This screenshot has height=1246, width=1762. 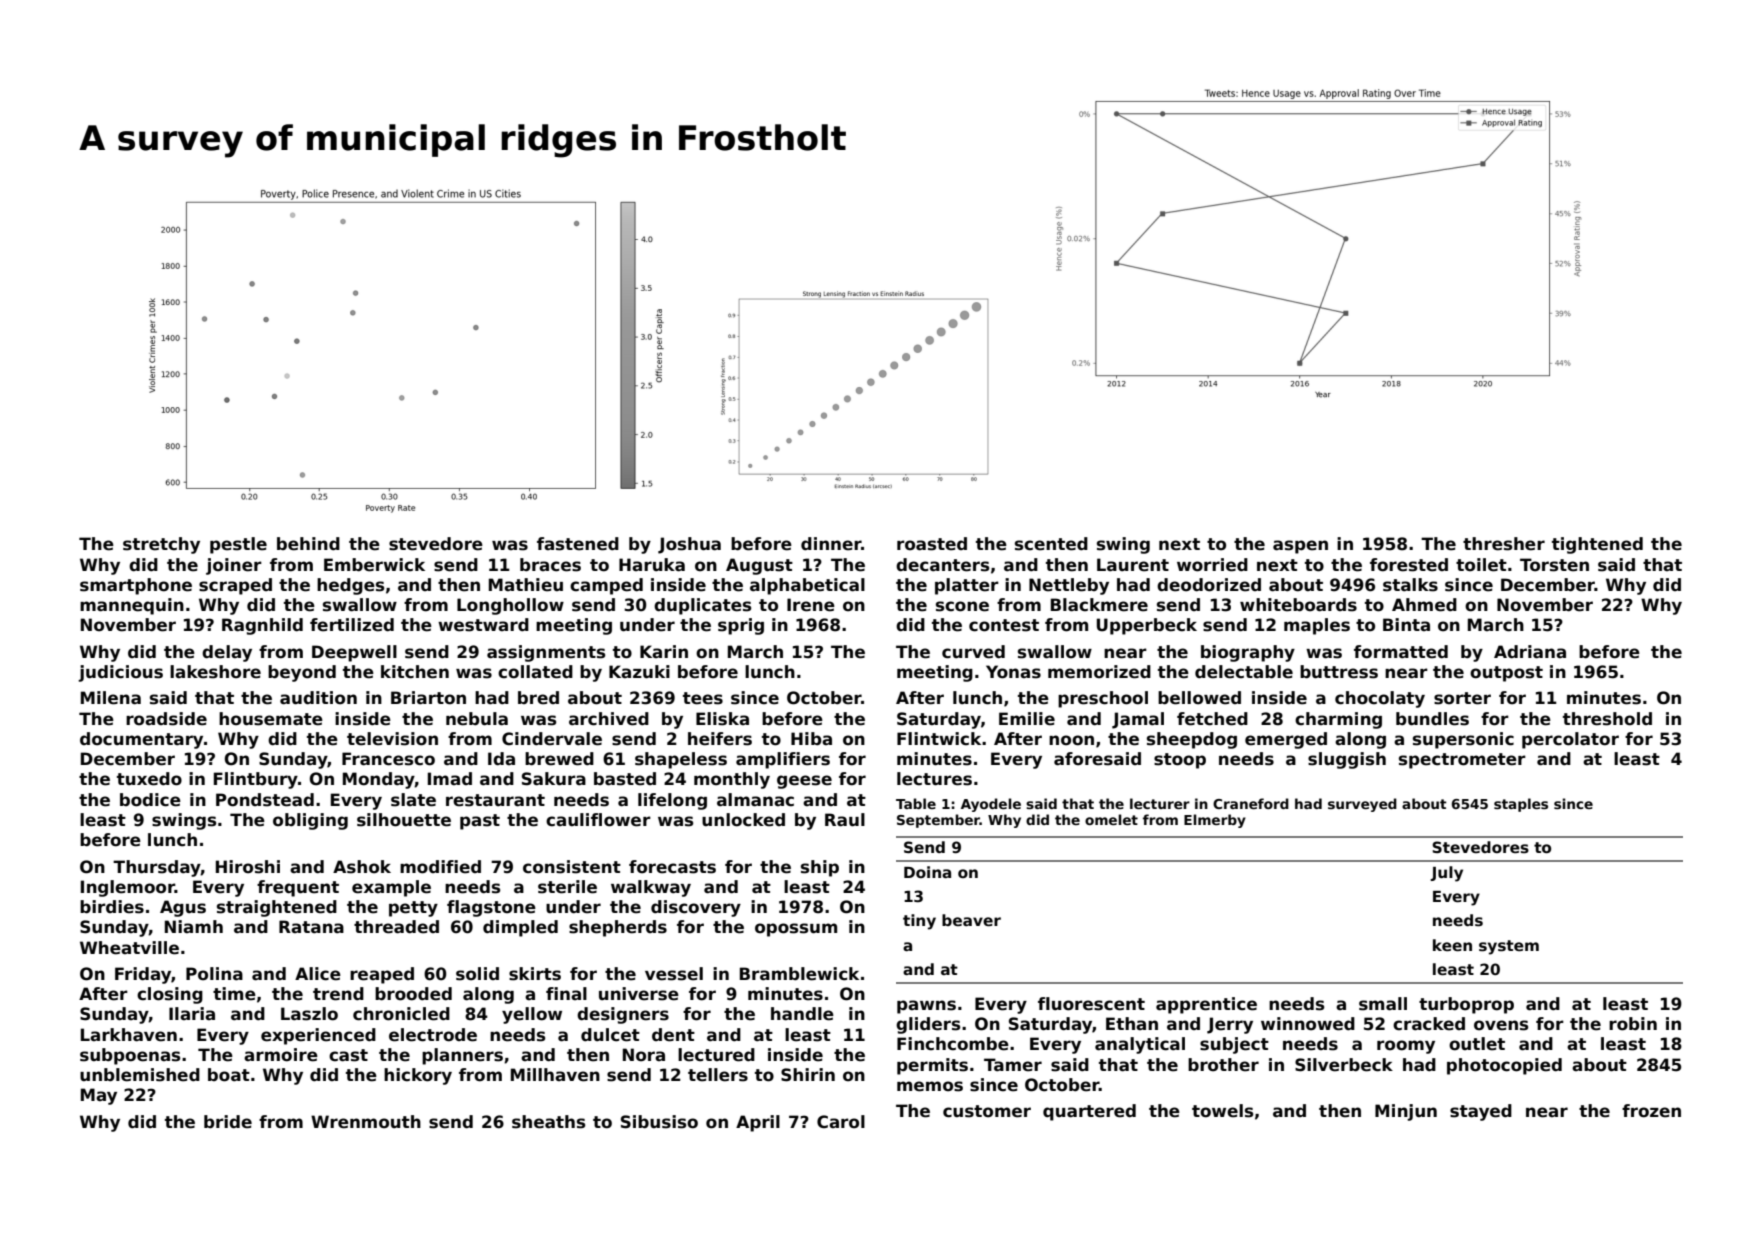 I want to click on threshold, so click(x=1607, y=719).
